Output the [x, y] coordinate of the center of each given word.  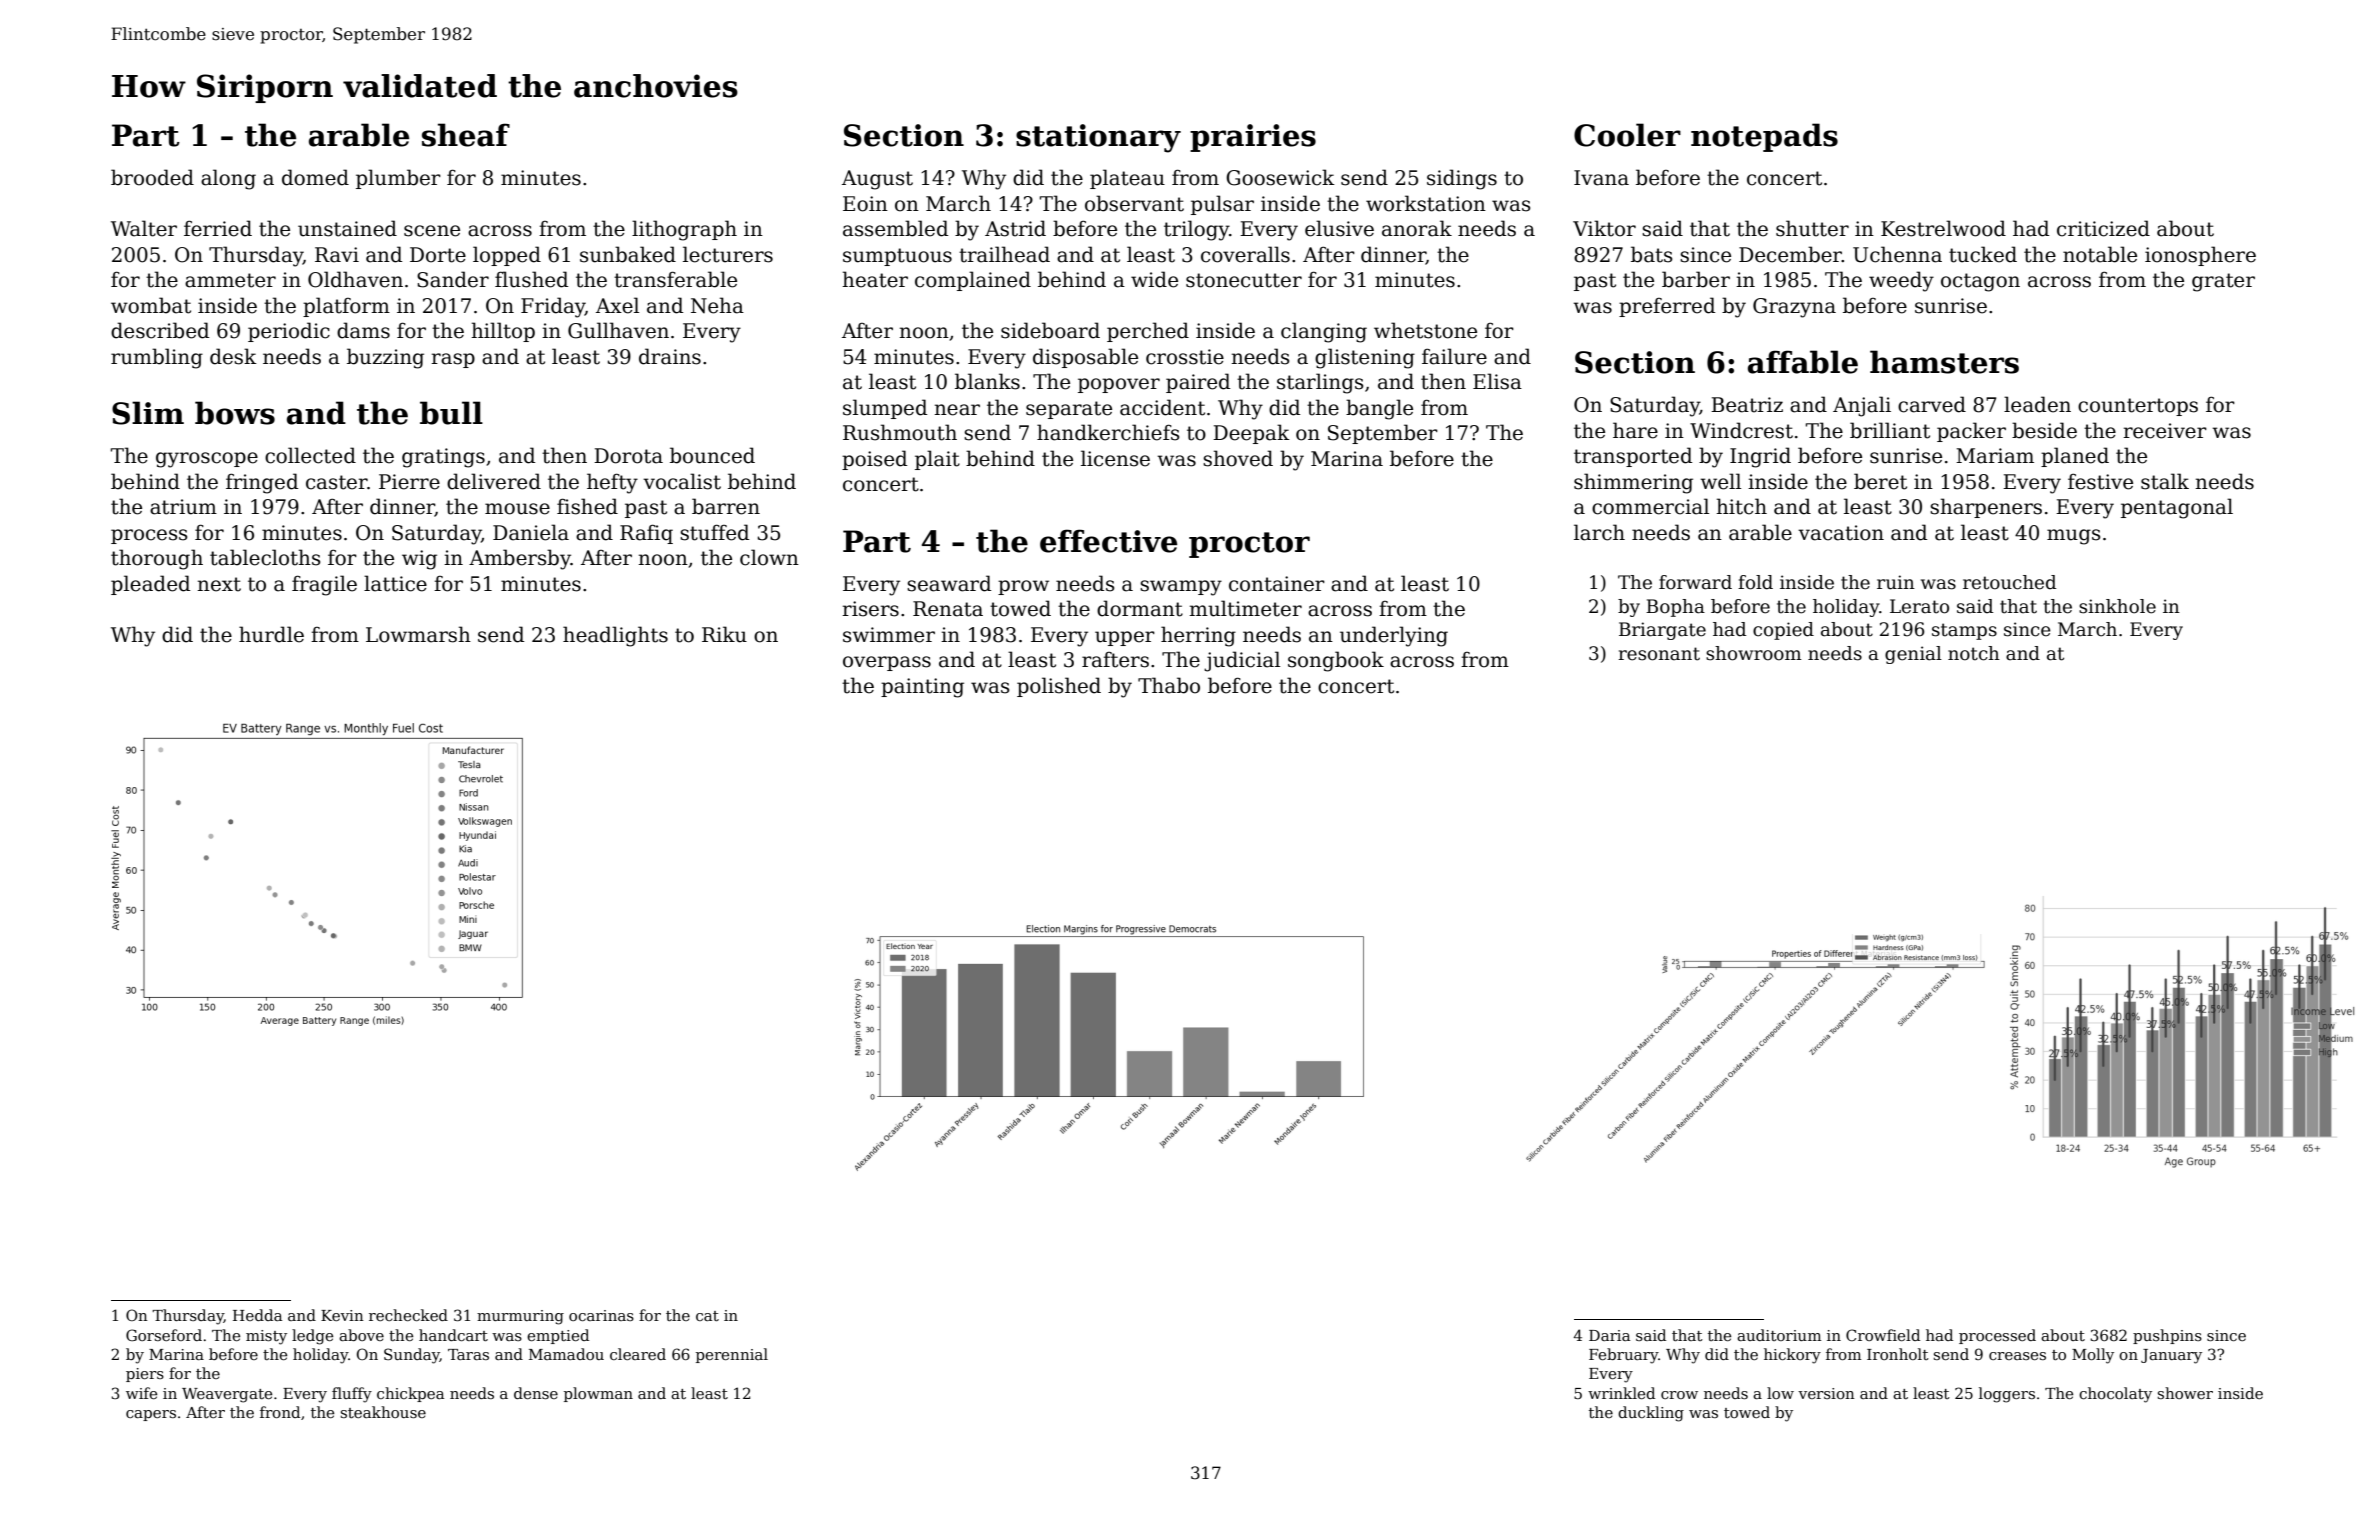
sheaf [466, 135]
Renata [948, 609]
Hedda [257, 1315]
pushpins [2167, 1336]
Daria [1609, 1335]
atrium [183, 507]
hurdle [271, 634]
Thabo [1169, 685]
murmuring [520, 1317]
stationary [1098, 138]
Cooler [1627, 135]
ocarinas [601, 1315]
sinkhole [2117, 606]
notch [1974, 653]
